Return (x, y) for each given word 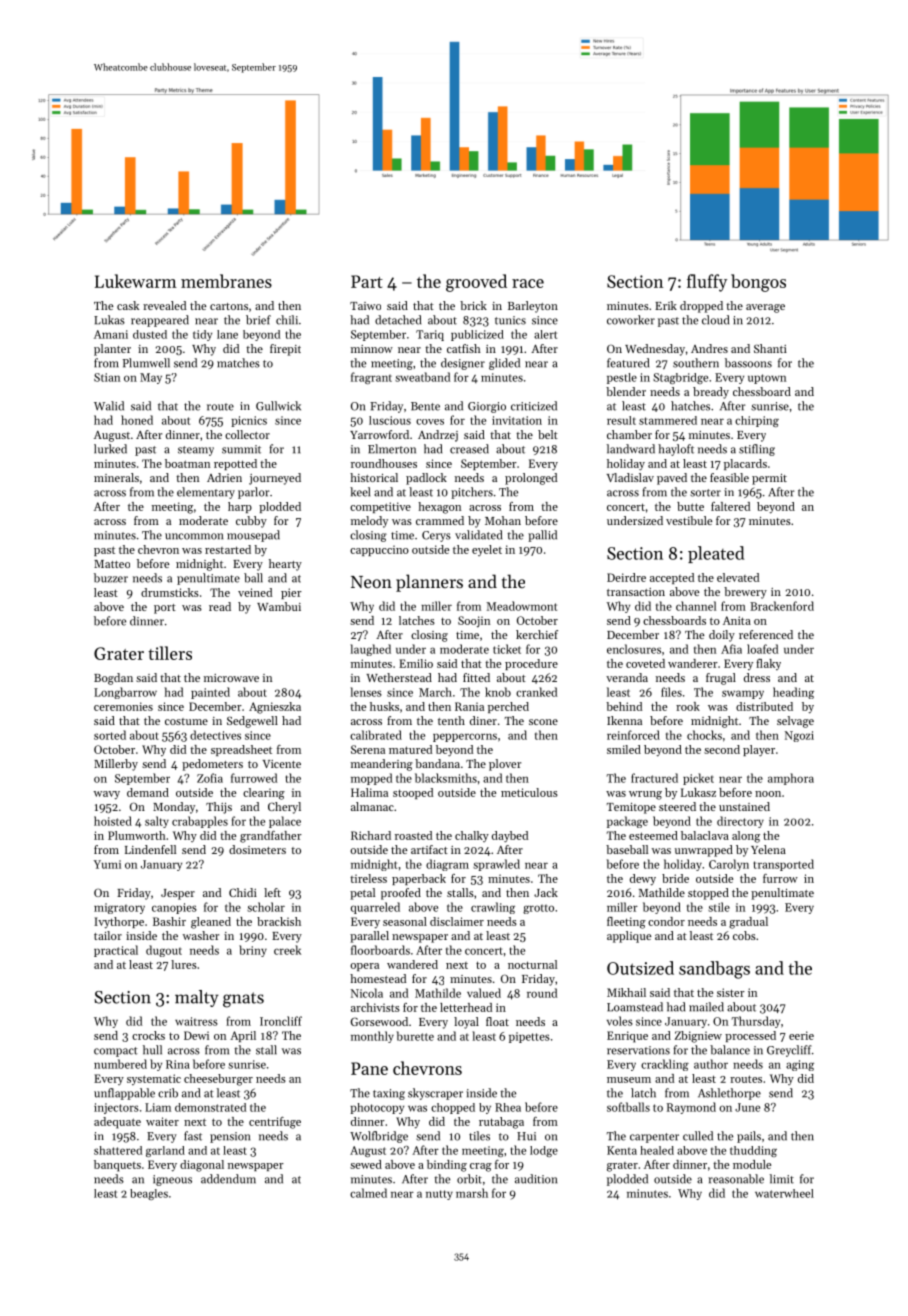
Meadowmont (521, 606)
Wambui (279, 606)
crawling (493, 908)
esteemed (653, 835)
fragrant (371, 378)
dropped (701, 307)
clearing (264, 794)
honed (137, 420)
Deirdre (626, 577)
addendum (228, 1179)
